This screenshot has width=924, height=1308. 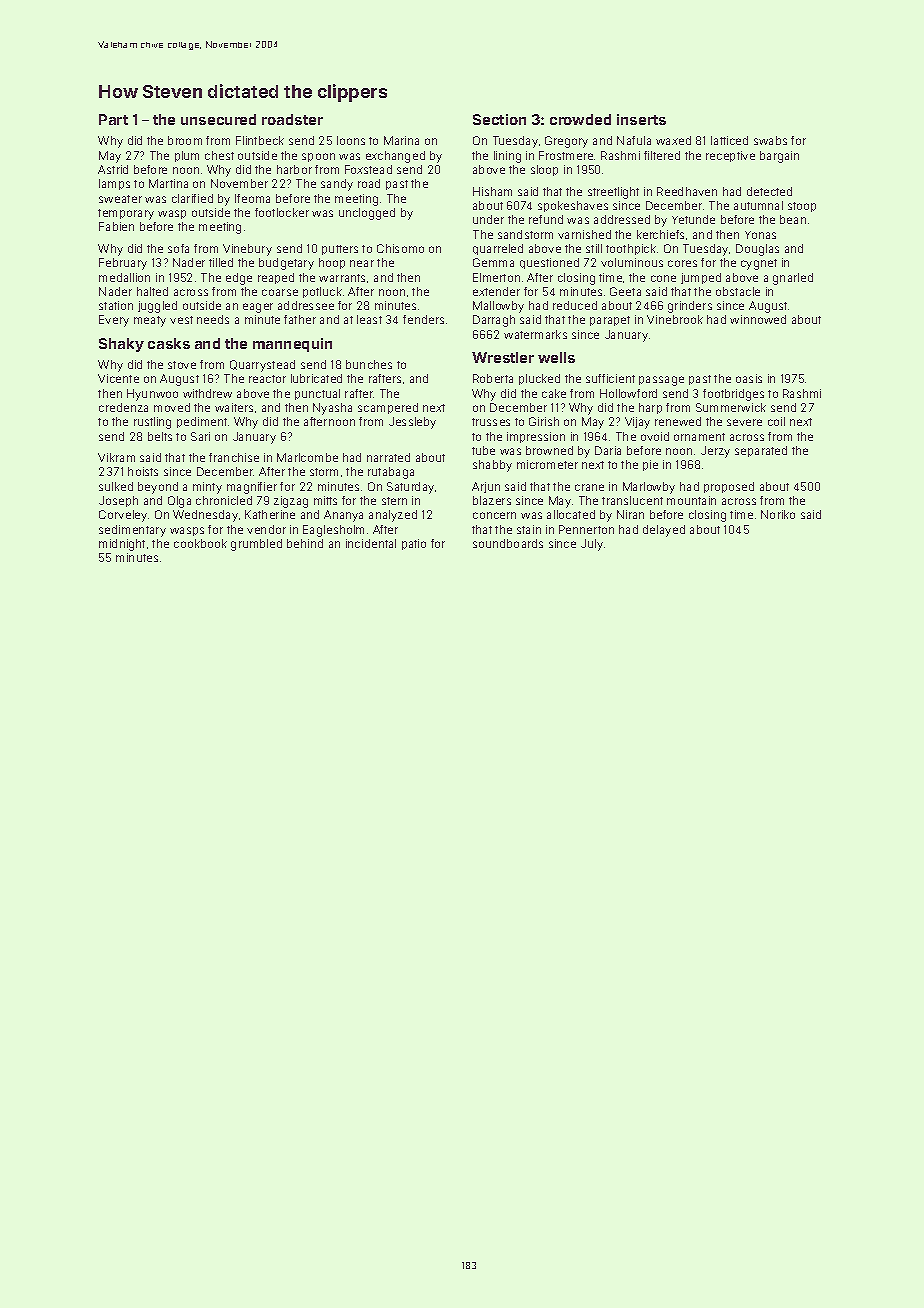 I want to click on gnarled, so click(x=793, y=279).
